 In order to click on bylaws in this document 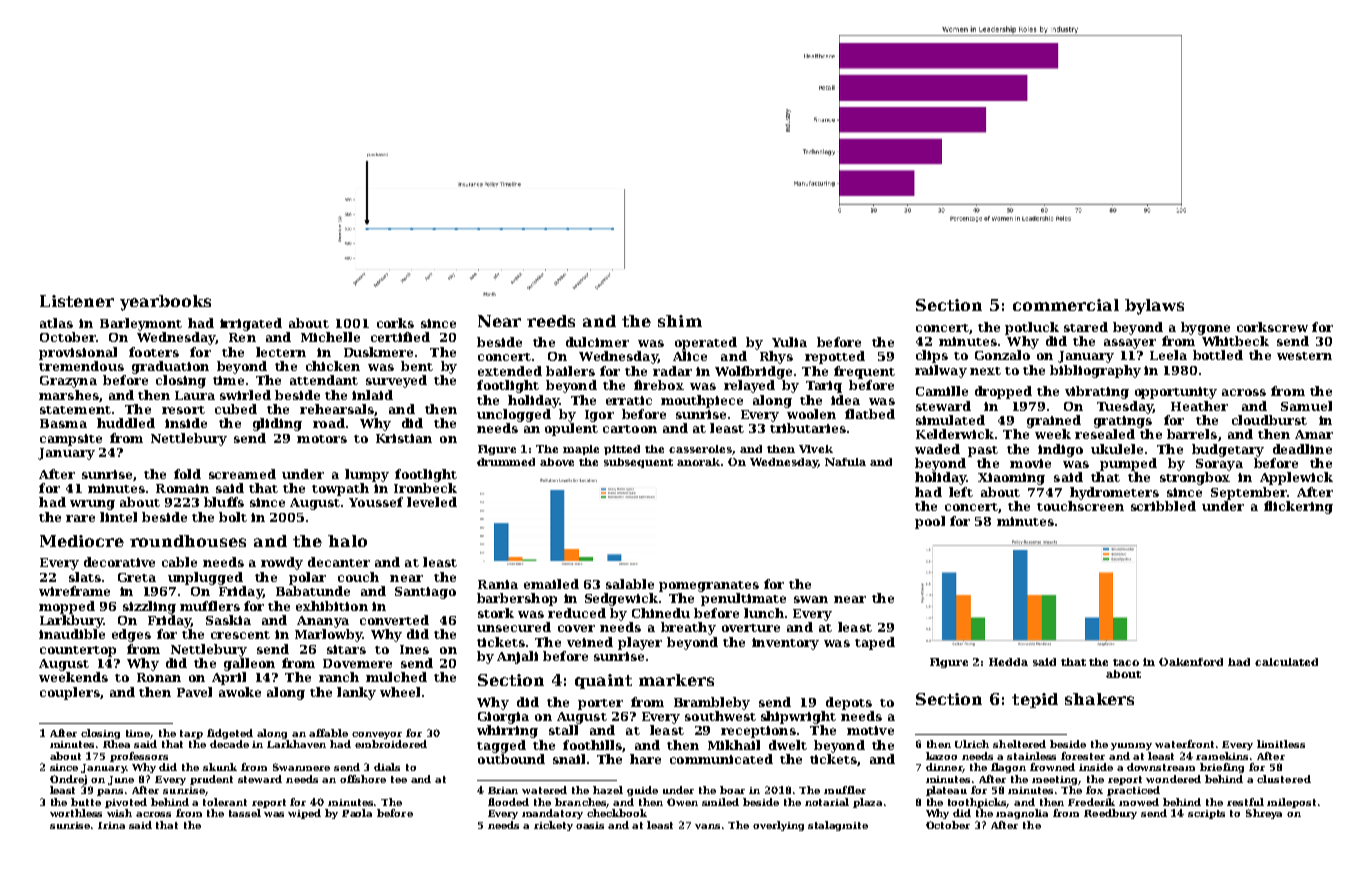, I will do `click(1154, 307)`.
